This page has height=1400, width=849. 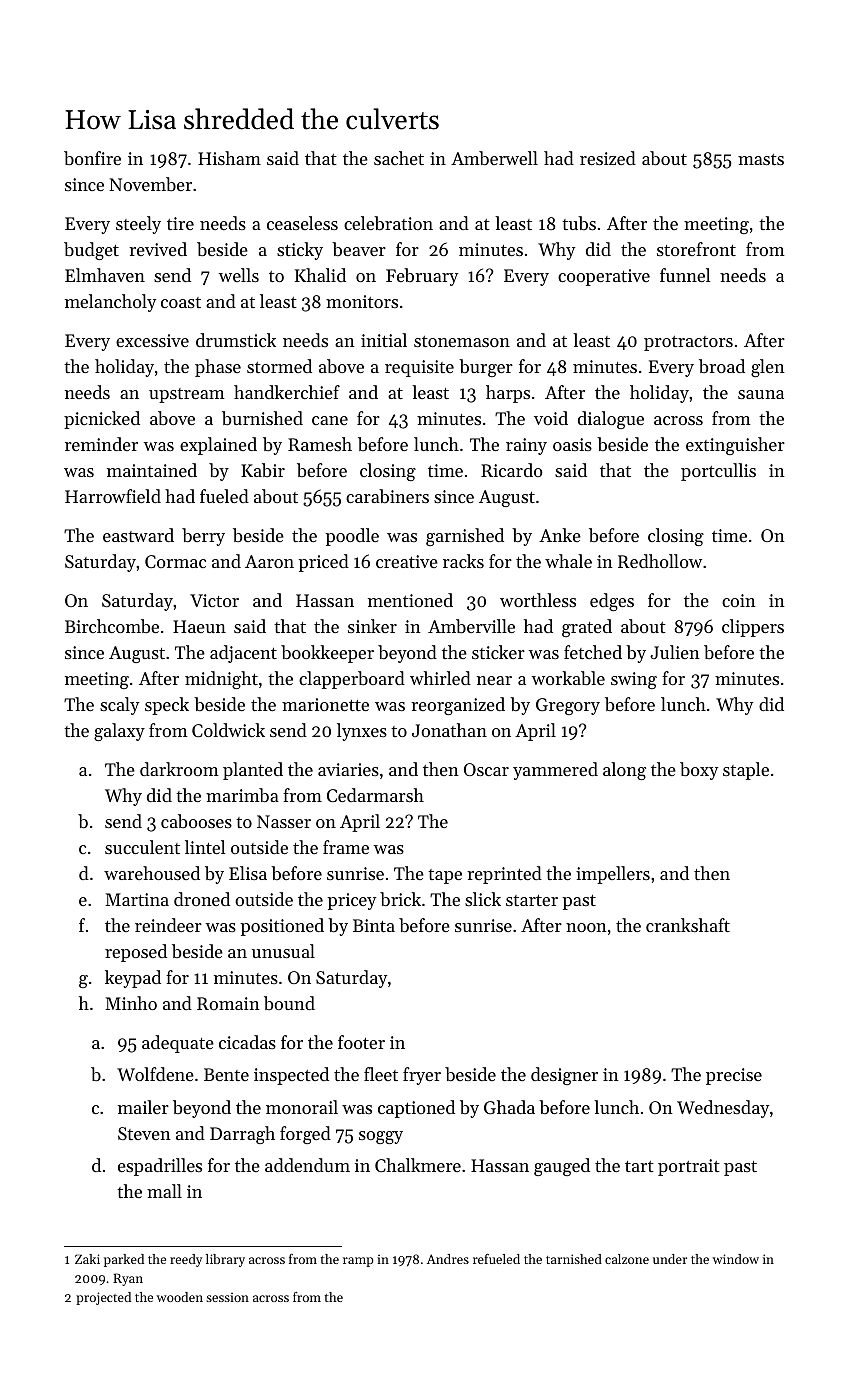 I want to click on Redhollow, so click(x=660, y=561).
